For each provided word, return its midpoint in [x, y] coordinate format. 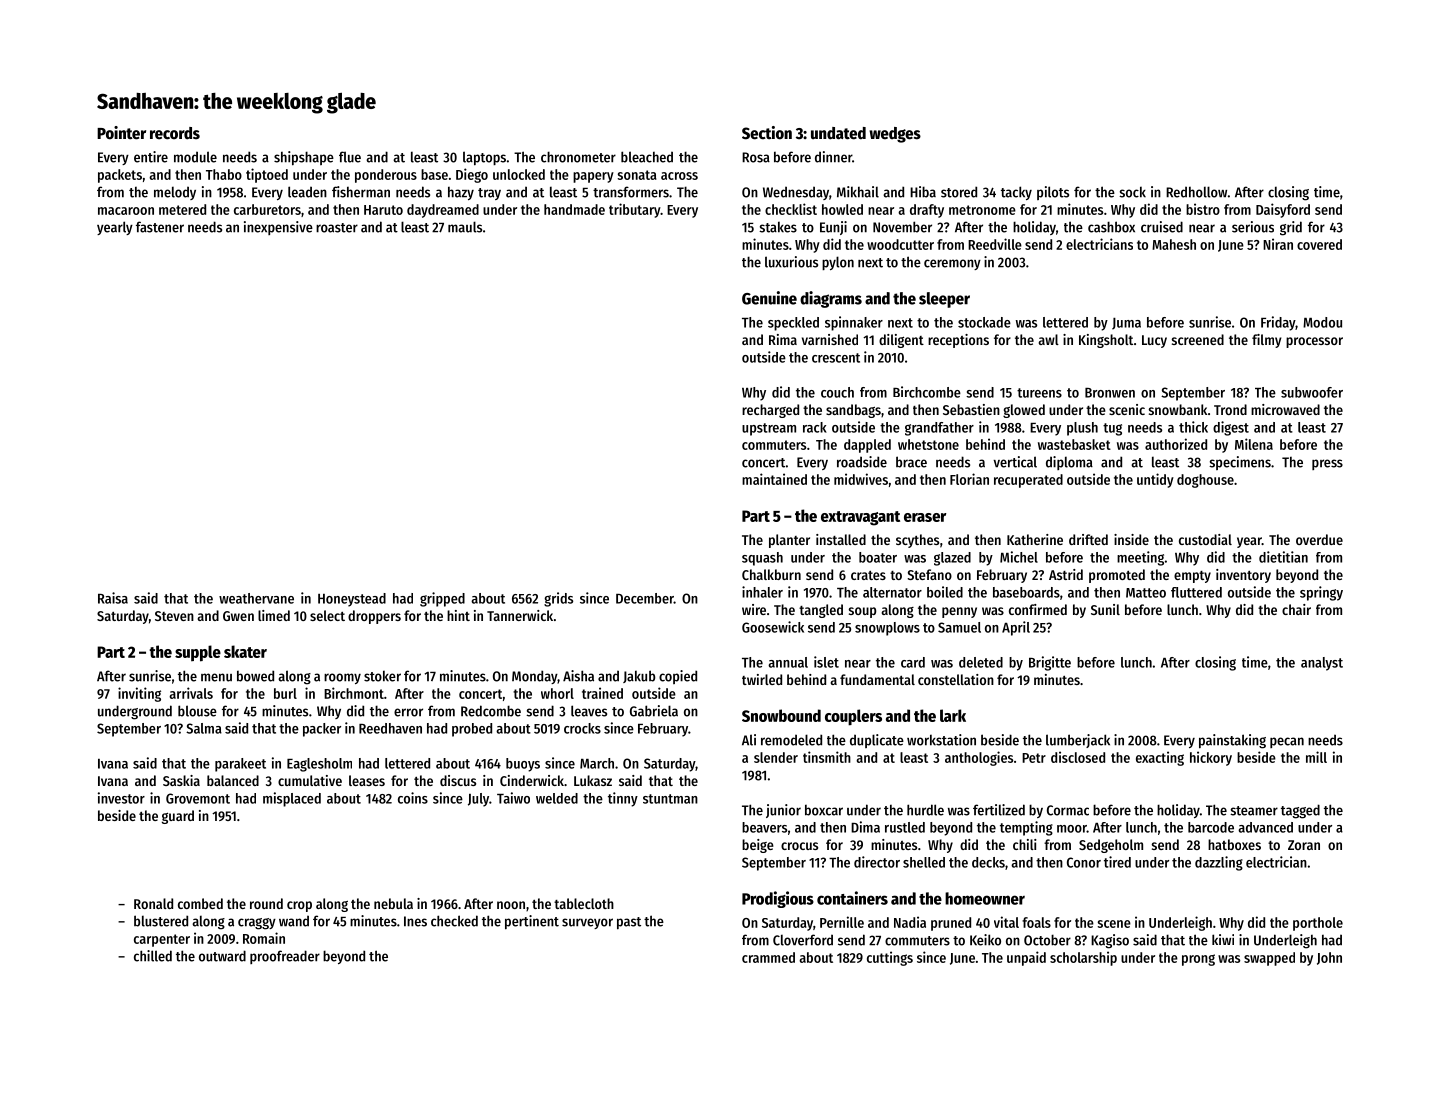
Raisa [113, 598]
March [597, 763]
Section [767, 133]
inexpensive [278, 228]
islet [826, 662]
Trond [1230, 409]
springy [1321, 593]
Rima [783, 339]
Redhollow [1196, 192]
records [175, 133]
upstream [769, 429]
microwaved [1285, 409]
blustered [161, 921]
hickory [1211, 758]
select [327, 615]
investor [121, 798]
